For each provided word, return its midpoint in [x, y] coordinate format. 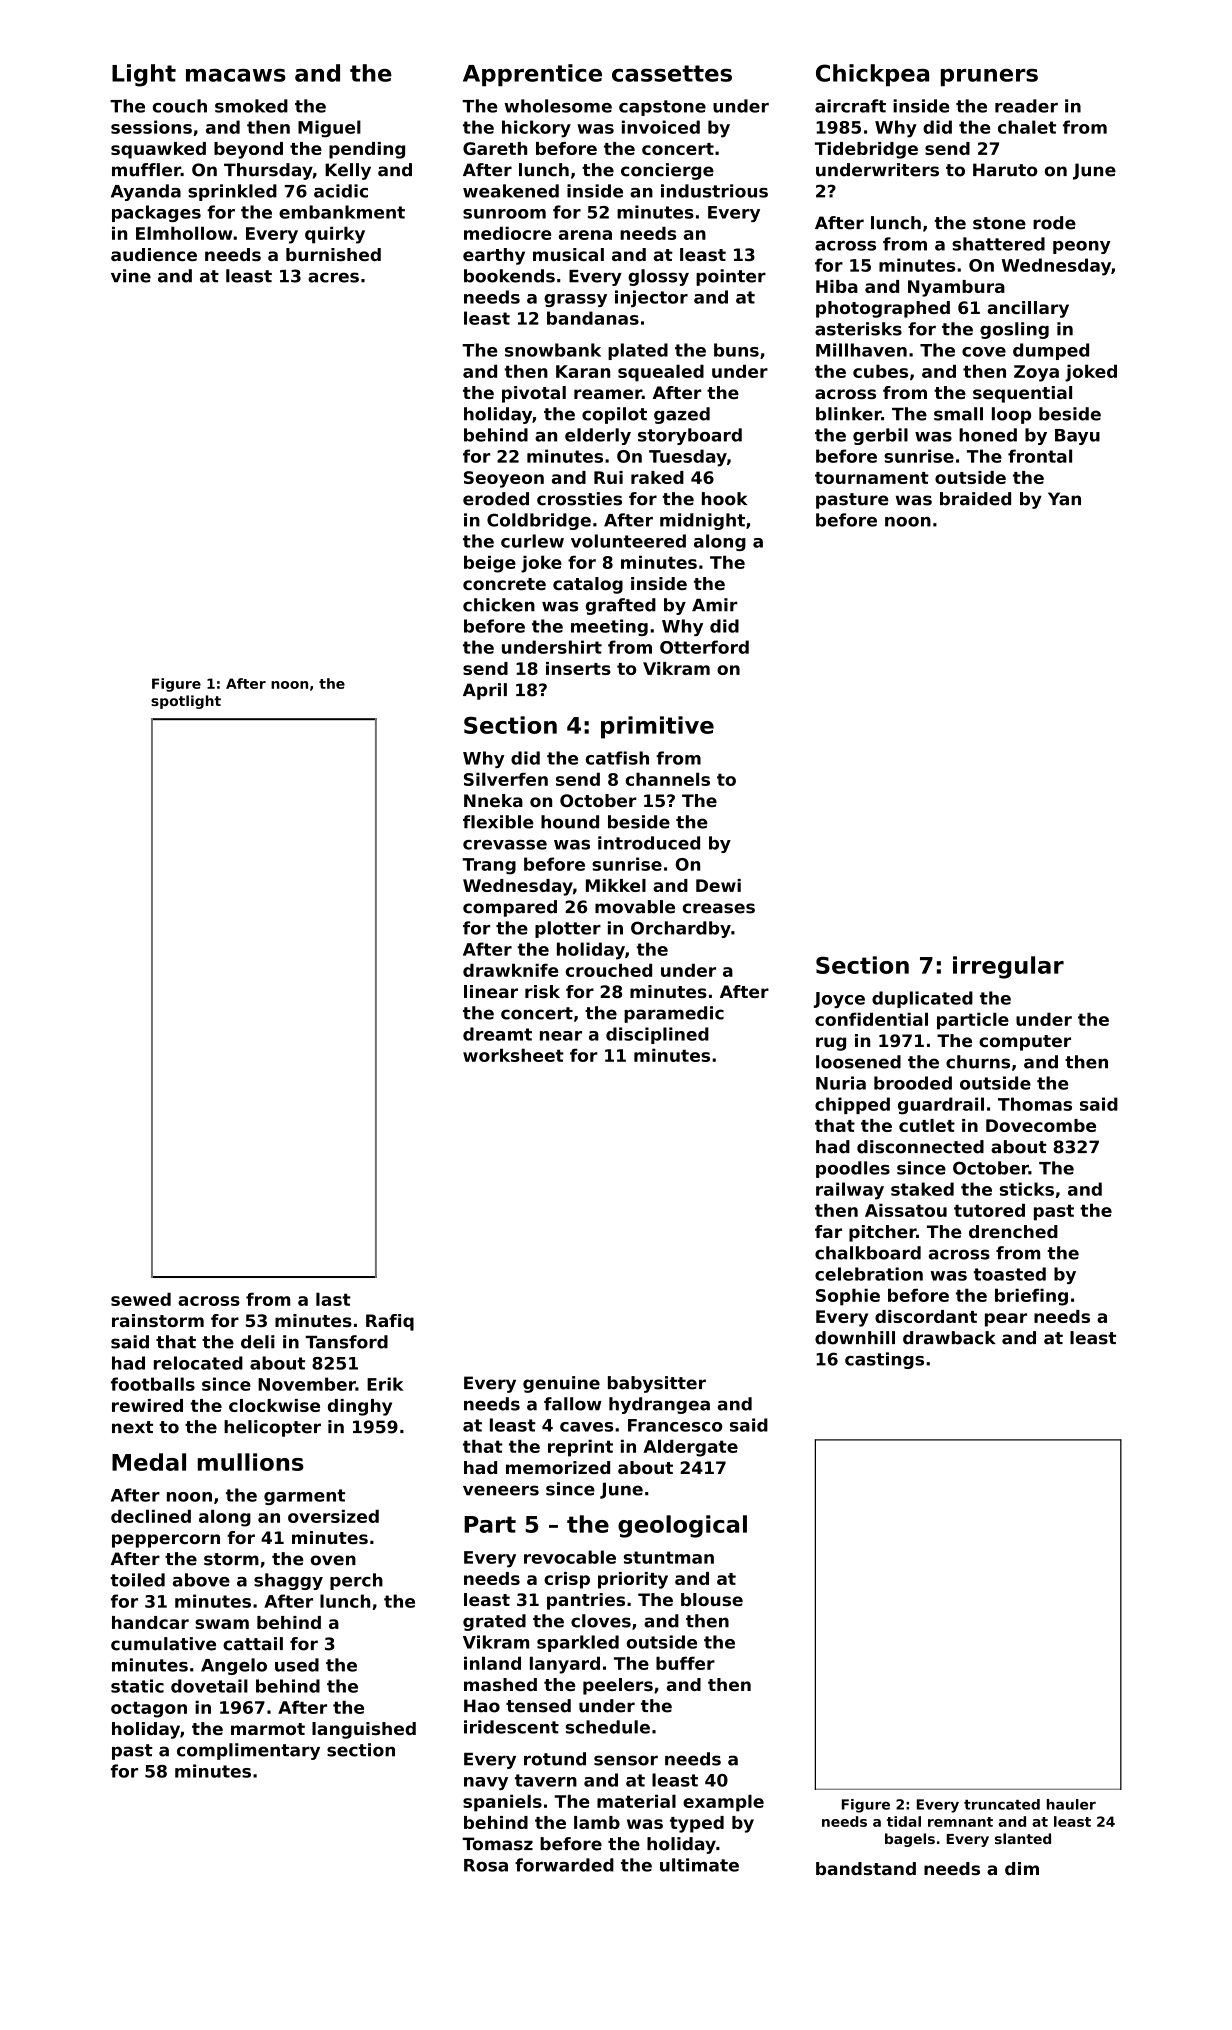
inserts [578, 668]
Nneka [493, 800]
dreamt [497, 1034]
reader [1026, 106]
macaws [236, 75]
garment [304, 1497]
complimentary [248, 1751]
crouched [609, 970]
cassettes [672, 73]
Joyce [839, 1000]
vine [131, 276]
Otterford [704, 647]
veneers [501, 1490]
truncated [1002, 1804]
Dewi [718, 885]
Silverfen [506, 779]
